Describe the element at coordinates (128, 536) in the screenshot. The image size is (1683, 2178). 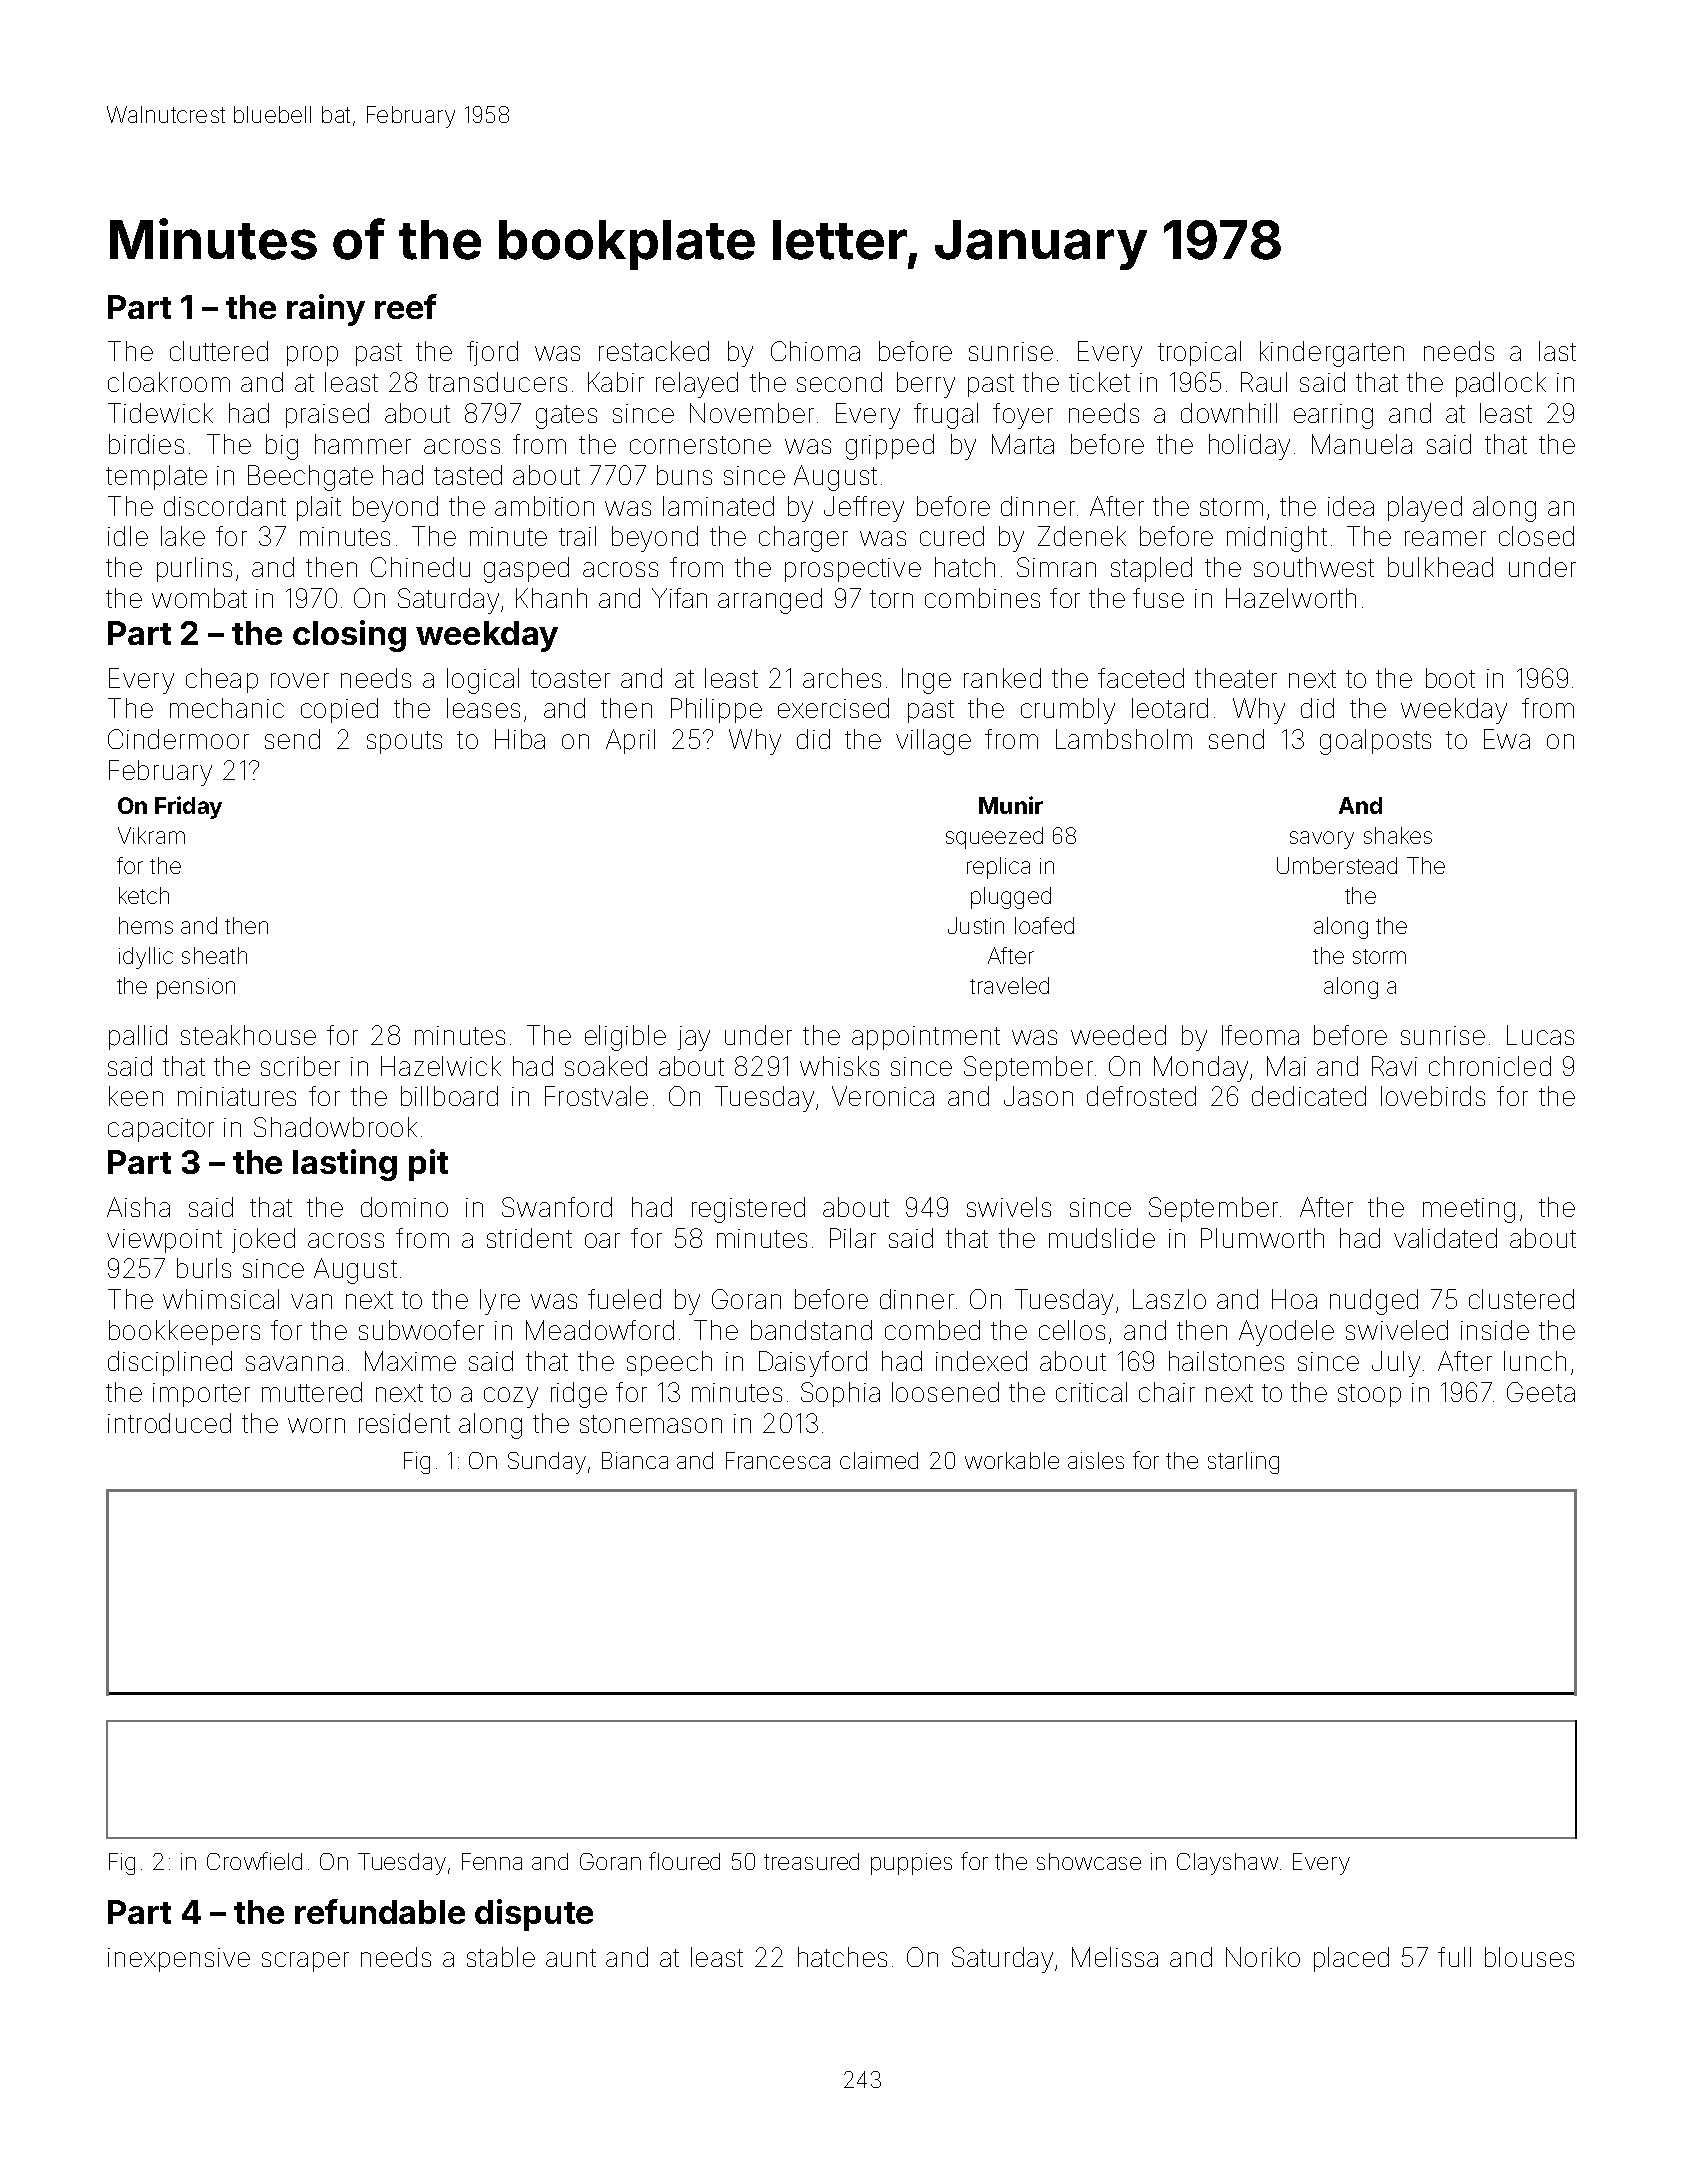
I see `idle` at that location.
